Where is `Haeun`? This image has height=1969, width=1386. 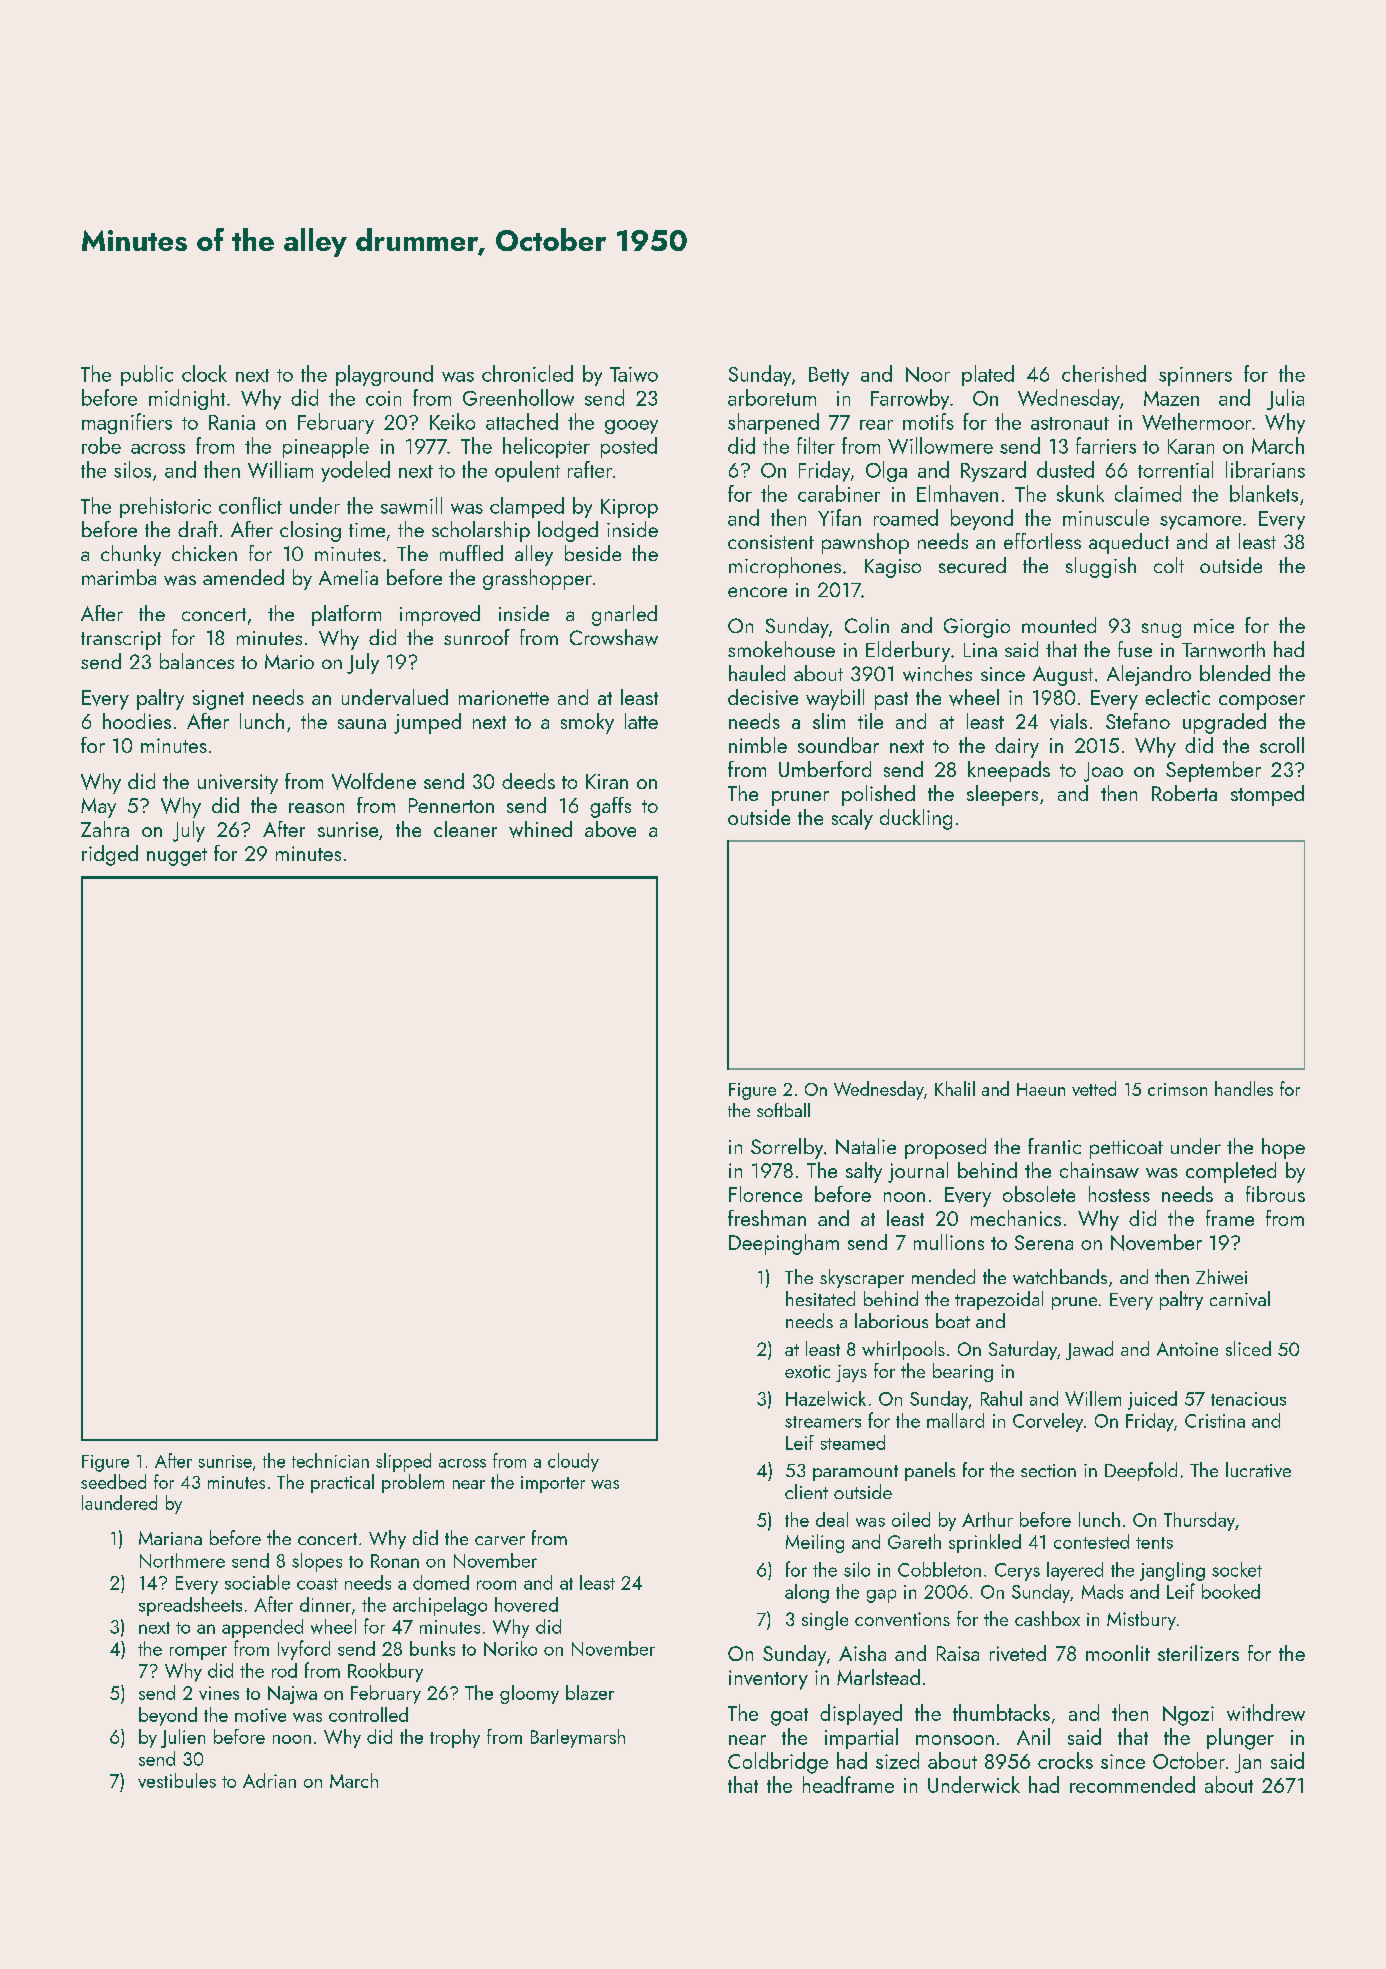
Haeun is located at coordinates (1041, 1089).
